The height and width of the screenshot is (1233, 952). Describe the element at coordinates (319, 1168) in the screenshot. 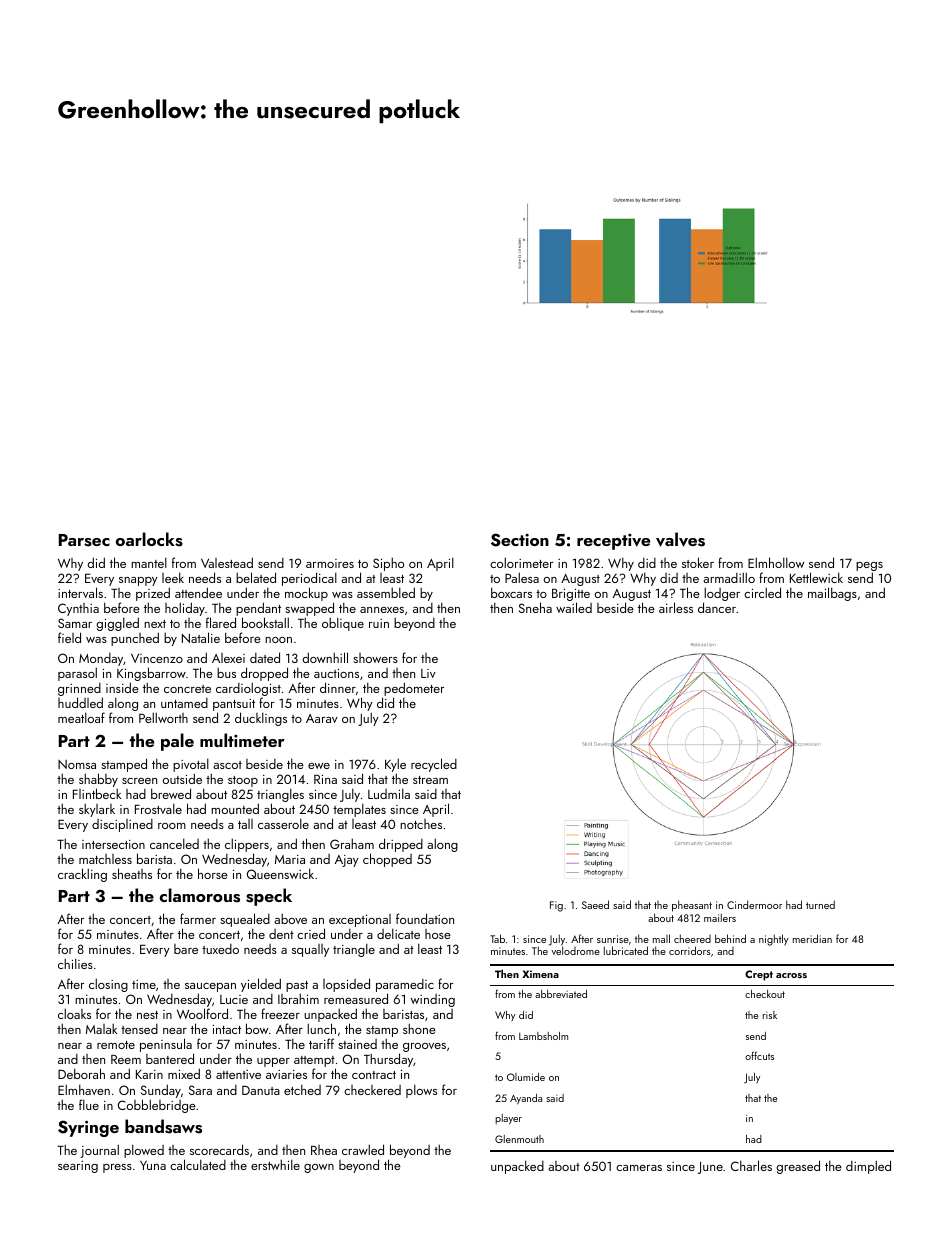

I see `gown` at that location.
